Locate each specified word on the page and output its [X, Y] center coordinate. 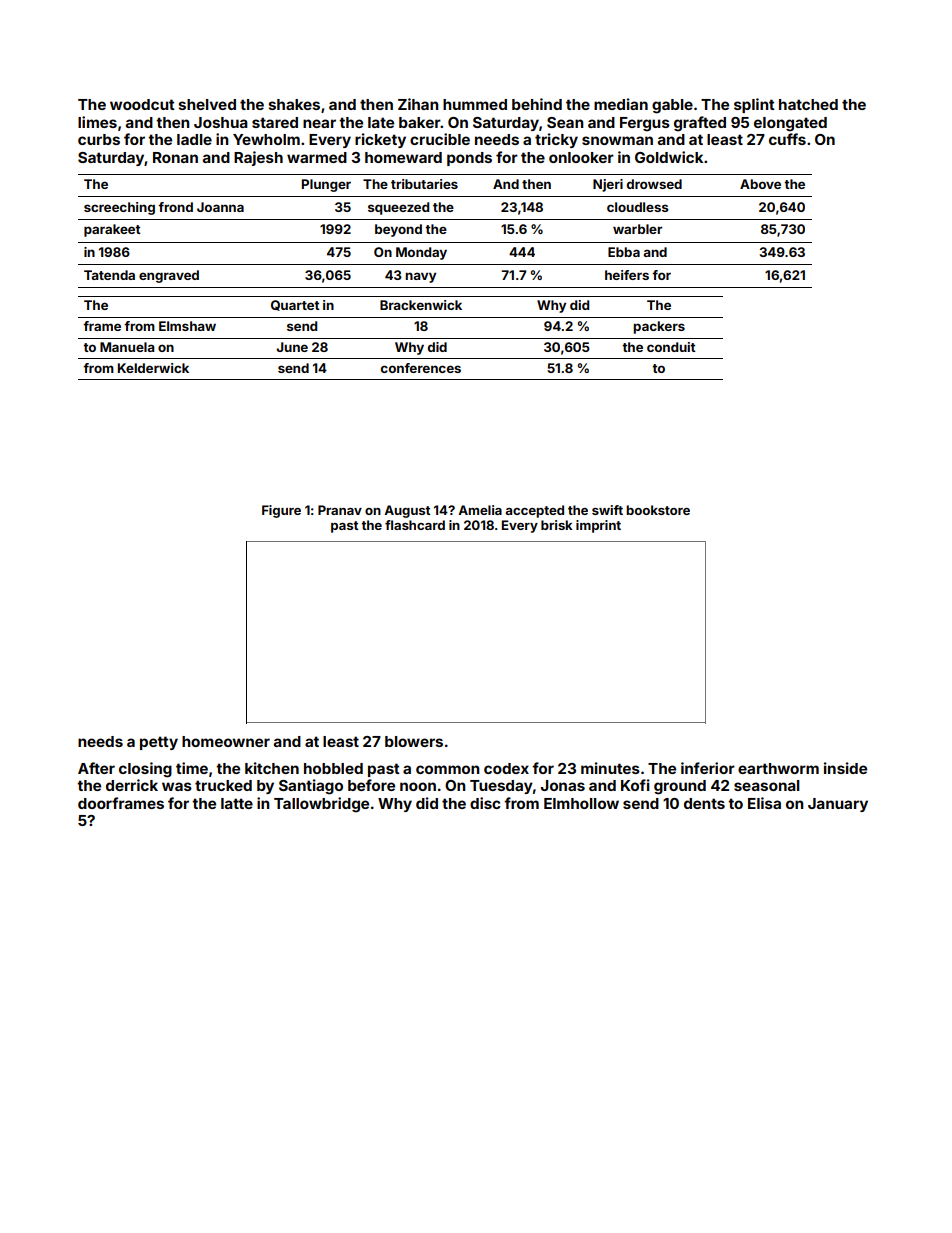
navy [420, 277]
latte [237, 803]
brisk [557, 525]
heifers [627, 275]
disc [485, 803]
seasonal [767, 785]
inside [845, 768]
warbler [637, 229]
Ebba [624, 252]
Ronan [175, 157]
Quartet [295, 305]
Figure [281, 511]
